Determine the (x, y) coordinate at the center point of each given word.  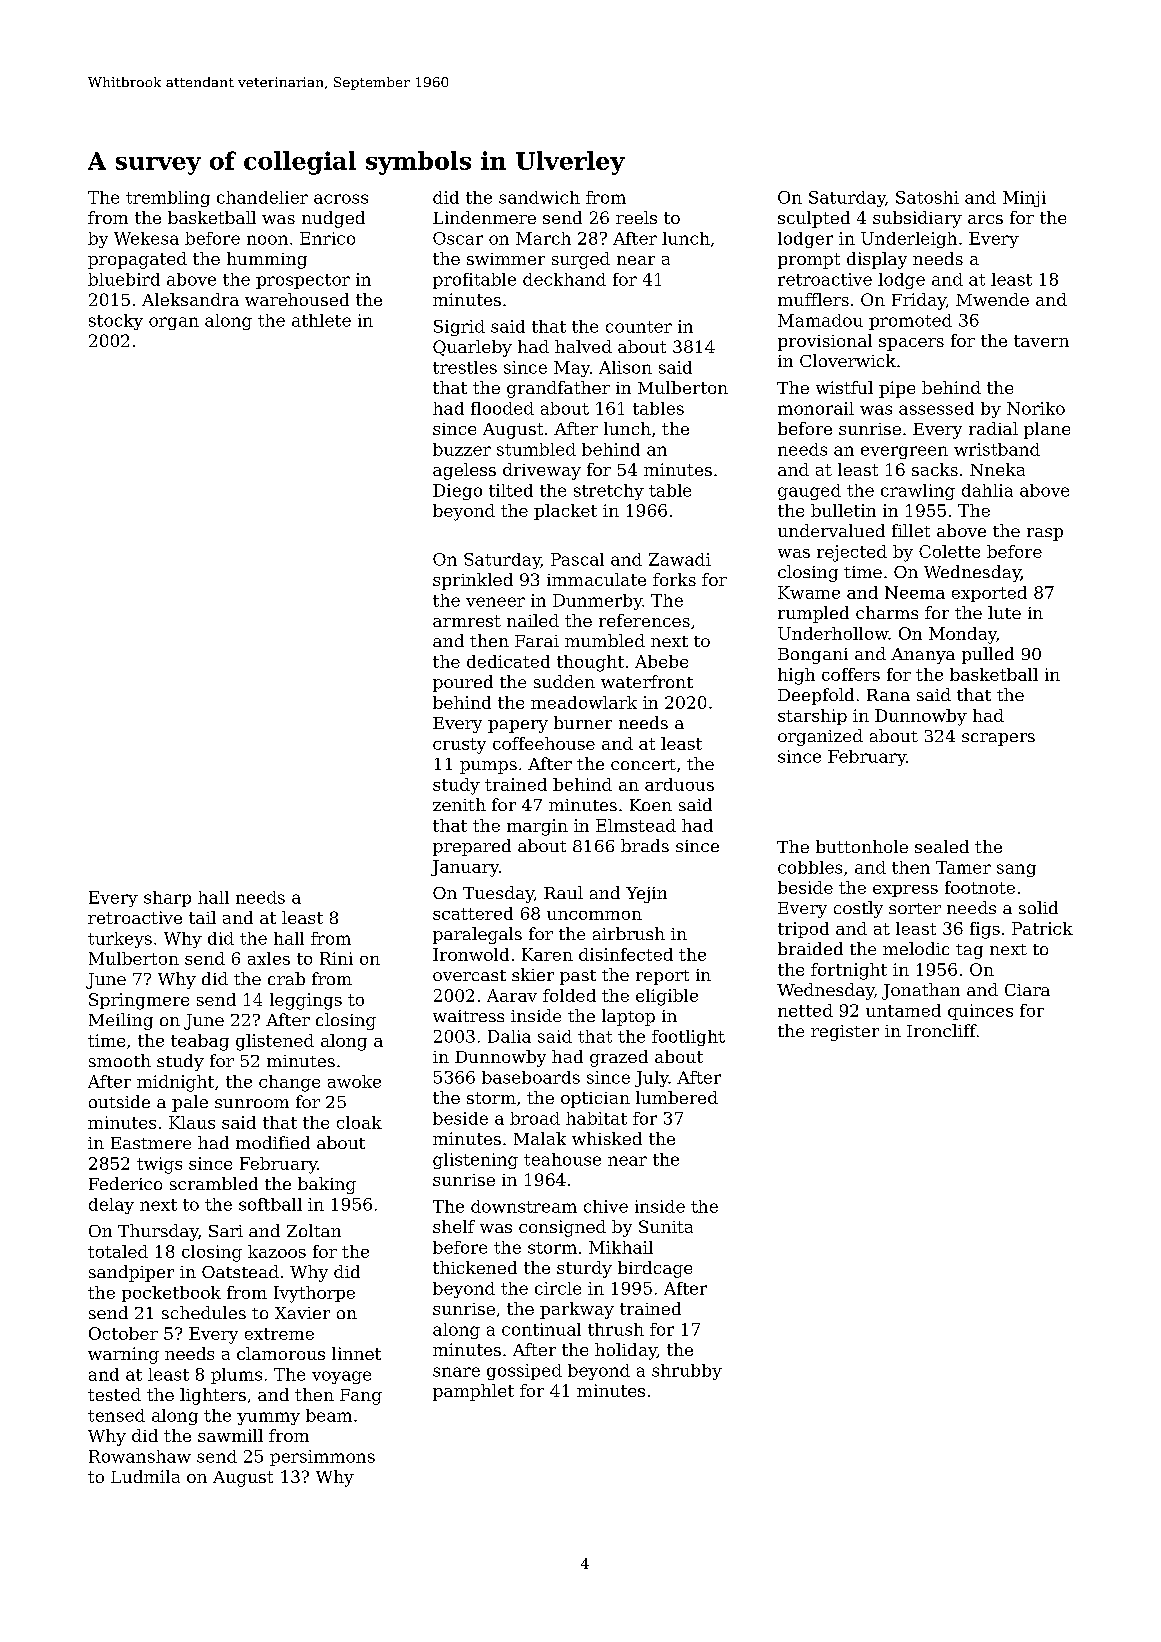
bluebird (124, 279)
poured (463, 683)
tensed (116, 1415)
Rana (888, 695)
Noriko (1036, 408)
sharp (167, 899)
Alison (625, 367)
